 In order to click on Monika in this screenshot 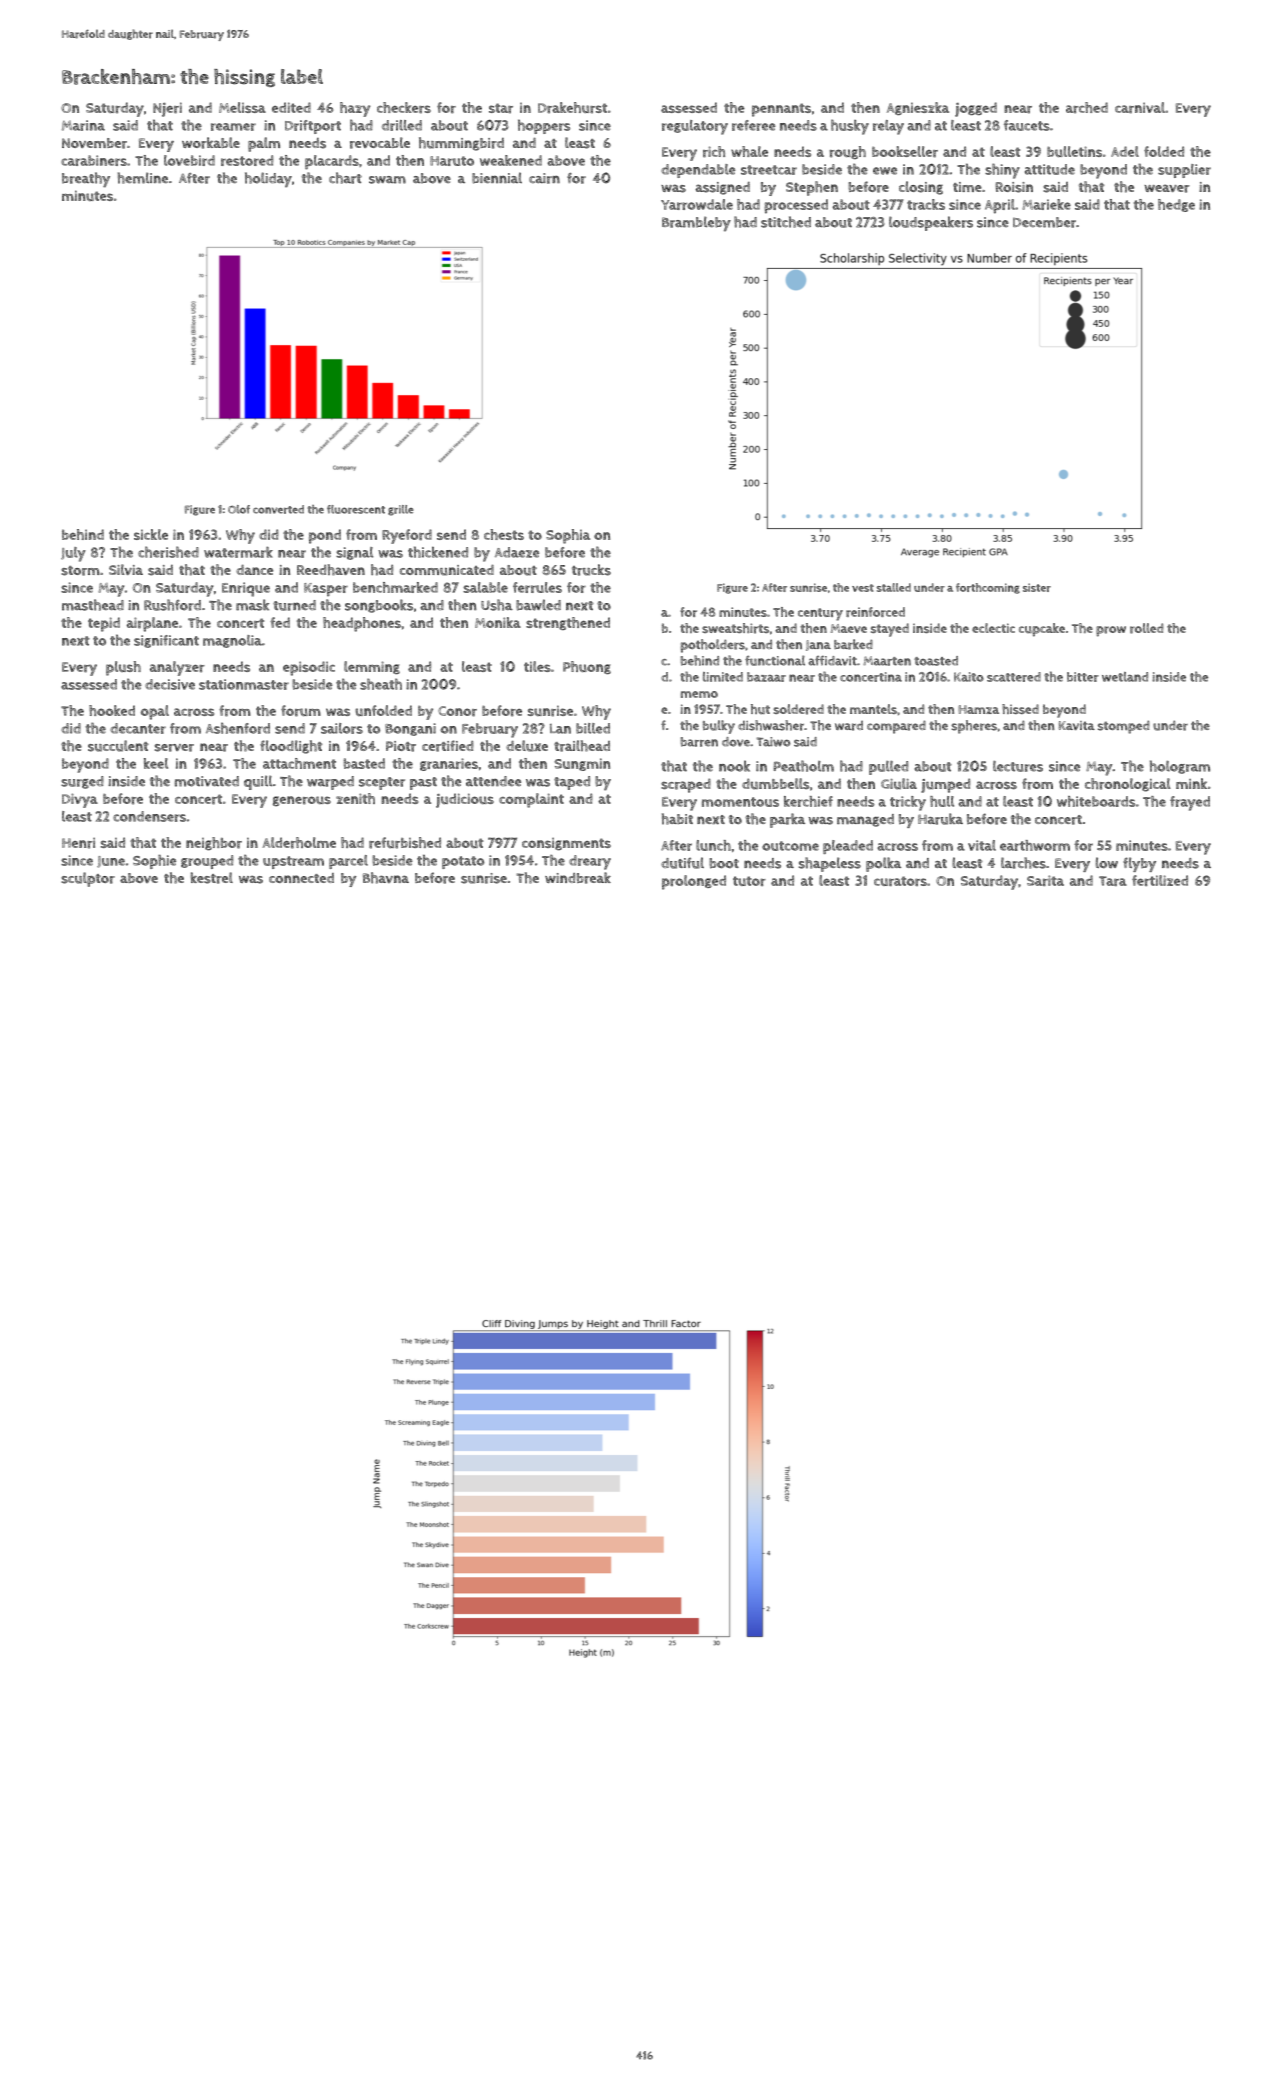, I will do `click(498, 622)`.
